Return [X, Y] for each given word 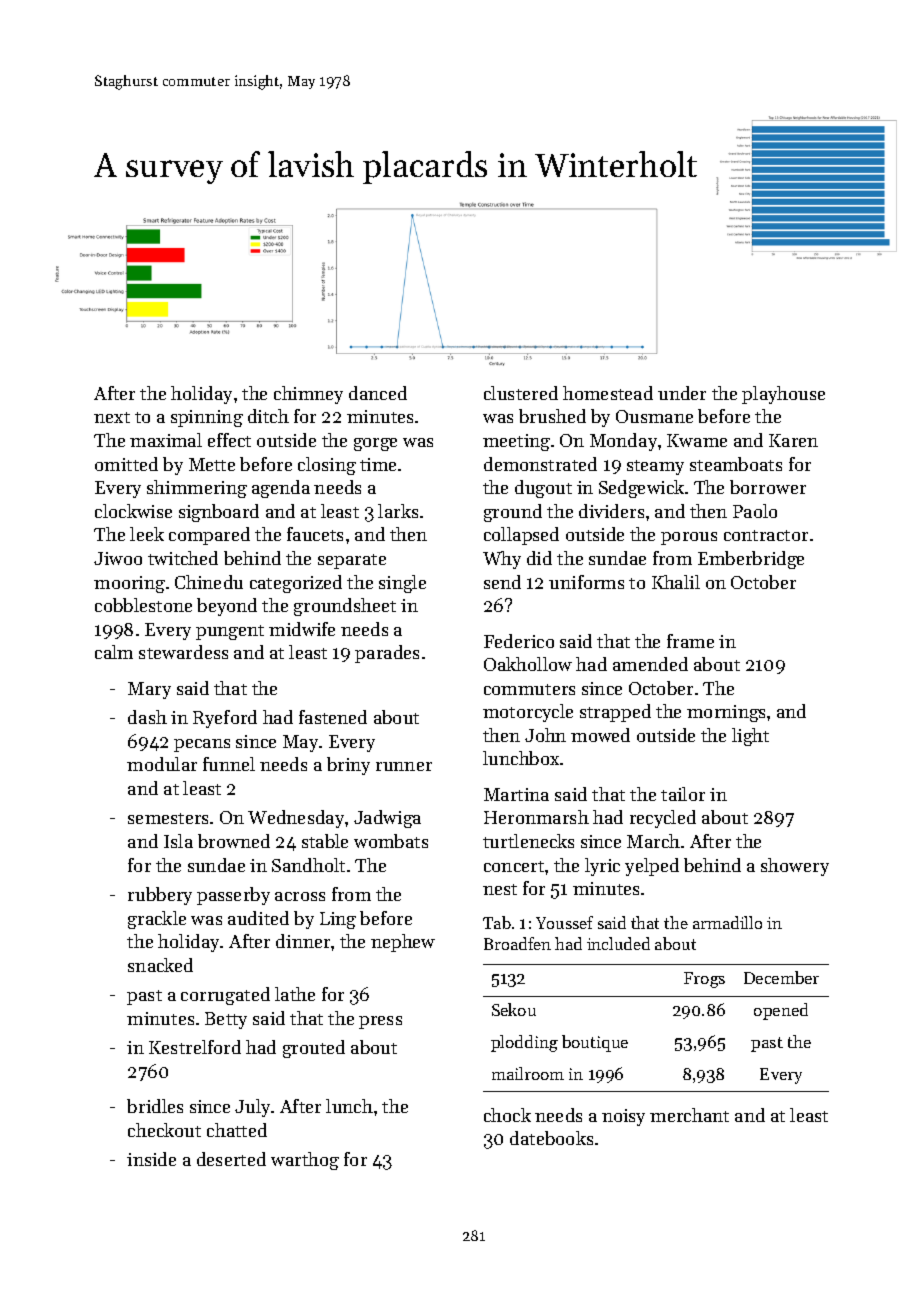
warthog [305, 1161]
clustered [521, 393]
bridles [155, 1106]
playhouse [783, 395]
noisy [623, 1117]
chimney [308, 395]
